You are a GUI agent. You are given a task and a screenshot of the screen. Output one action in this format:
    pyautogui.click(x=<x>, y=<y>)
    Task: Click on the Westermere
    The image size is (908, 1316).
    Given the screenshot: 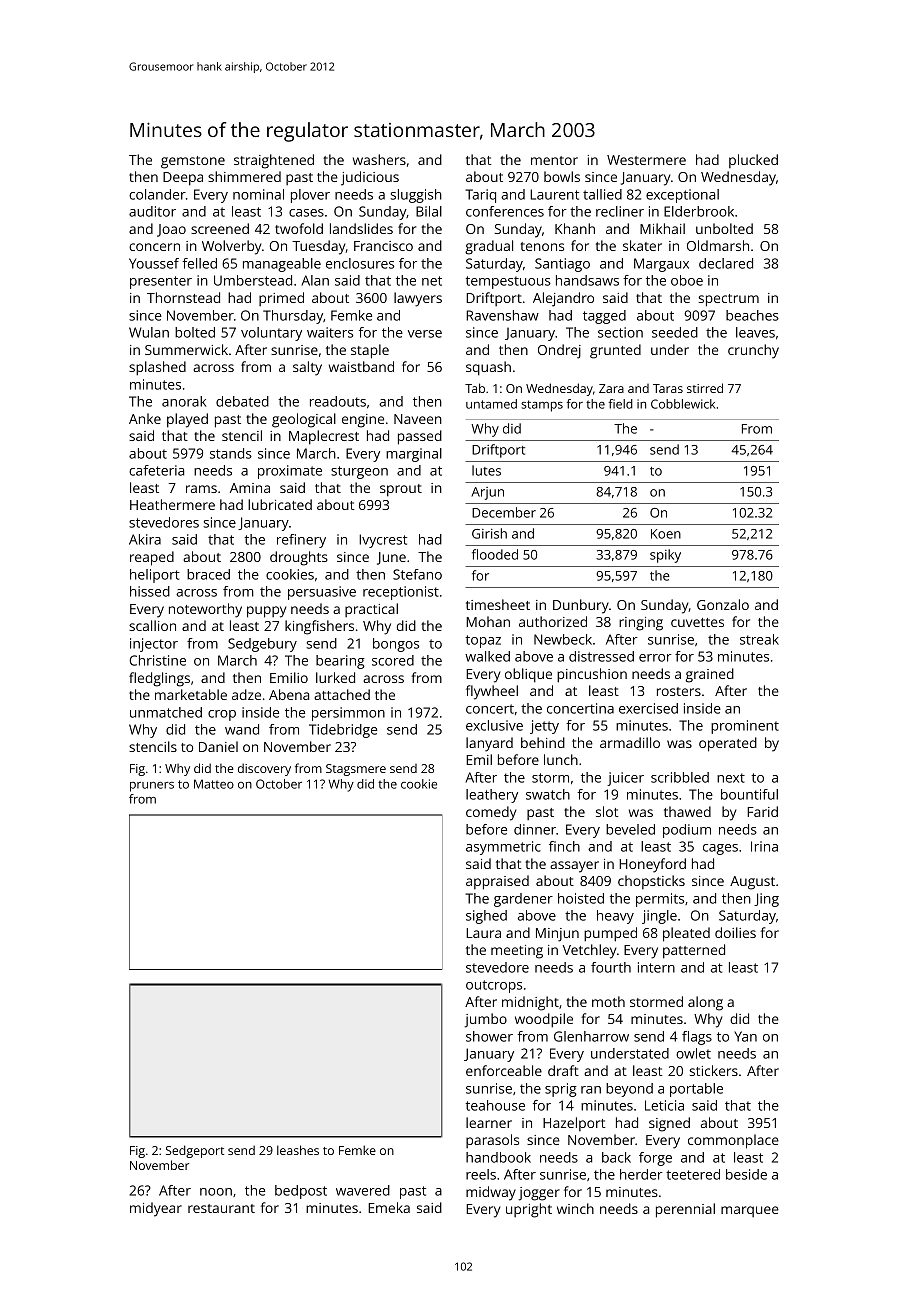 What is the action you would take?
    pyautogui.click(x=646, y=160)
